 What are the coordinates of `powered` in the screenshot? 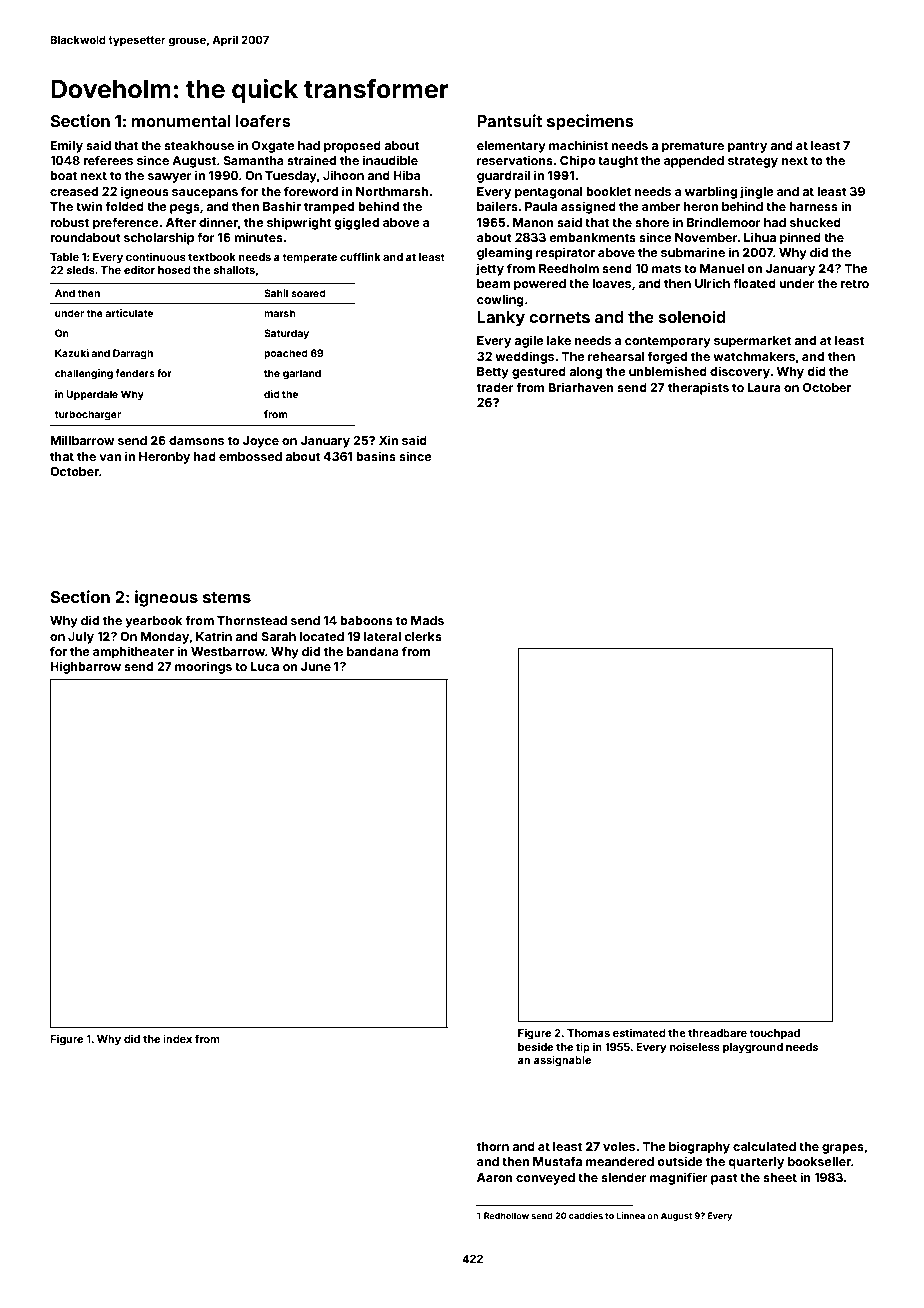 It's located at (540, 285).
